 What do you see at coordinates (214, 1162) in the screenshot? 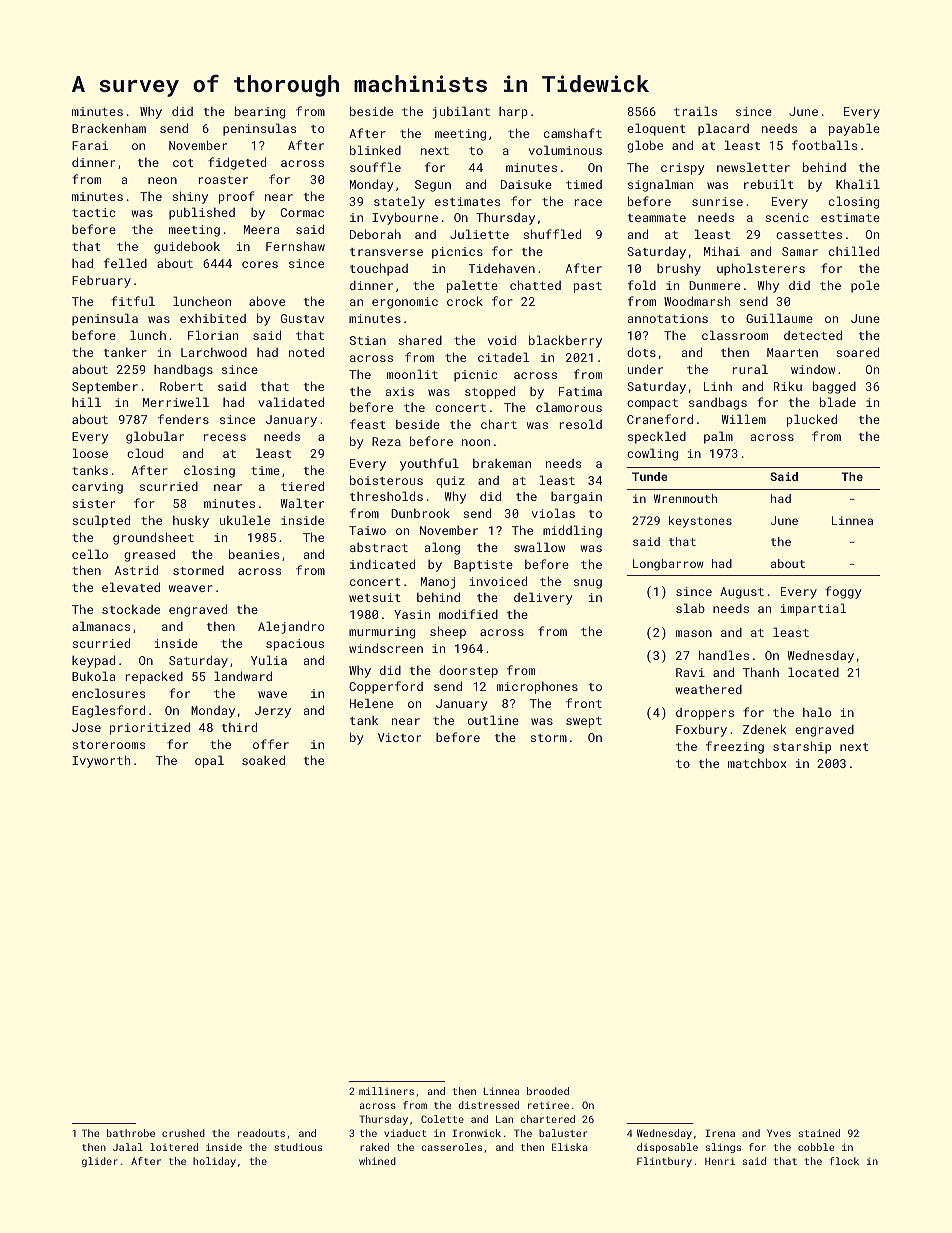
I see `holiday` at bounding box center [214, 1162].
